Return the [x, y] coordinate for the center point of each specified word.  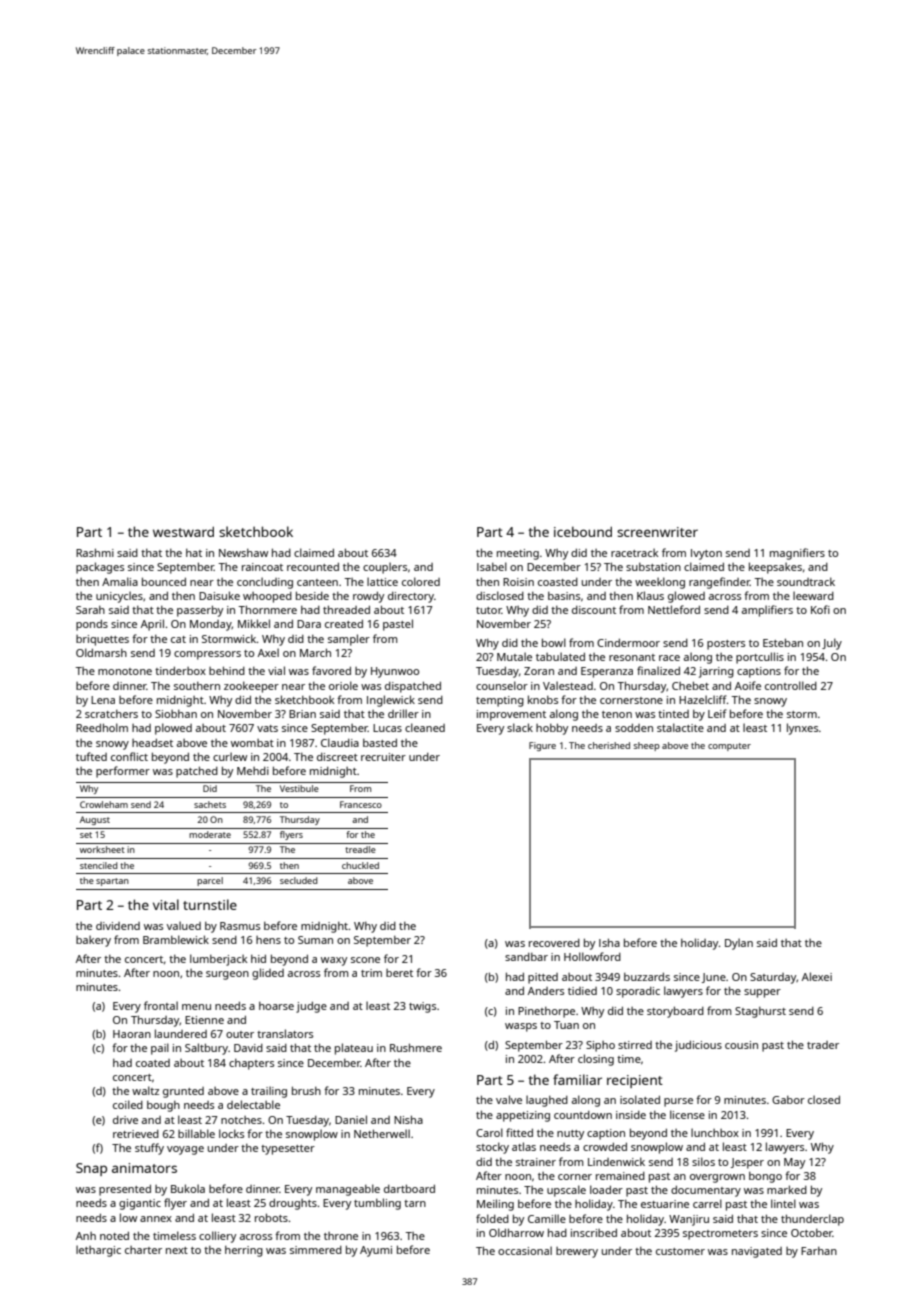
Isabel [492, 566]
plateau [354, 1049]
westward [183, 531]
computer [729, 747]
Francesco [361, 804]
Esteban [783, 642]
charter [143, 1250]
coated [153, 1063]
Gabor [788, 1100]
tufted [91, 756]
